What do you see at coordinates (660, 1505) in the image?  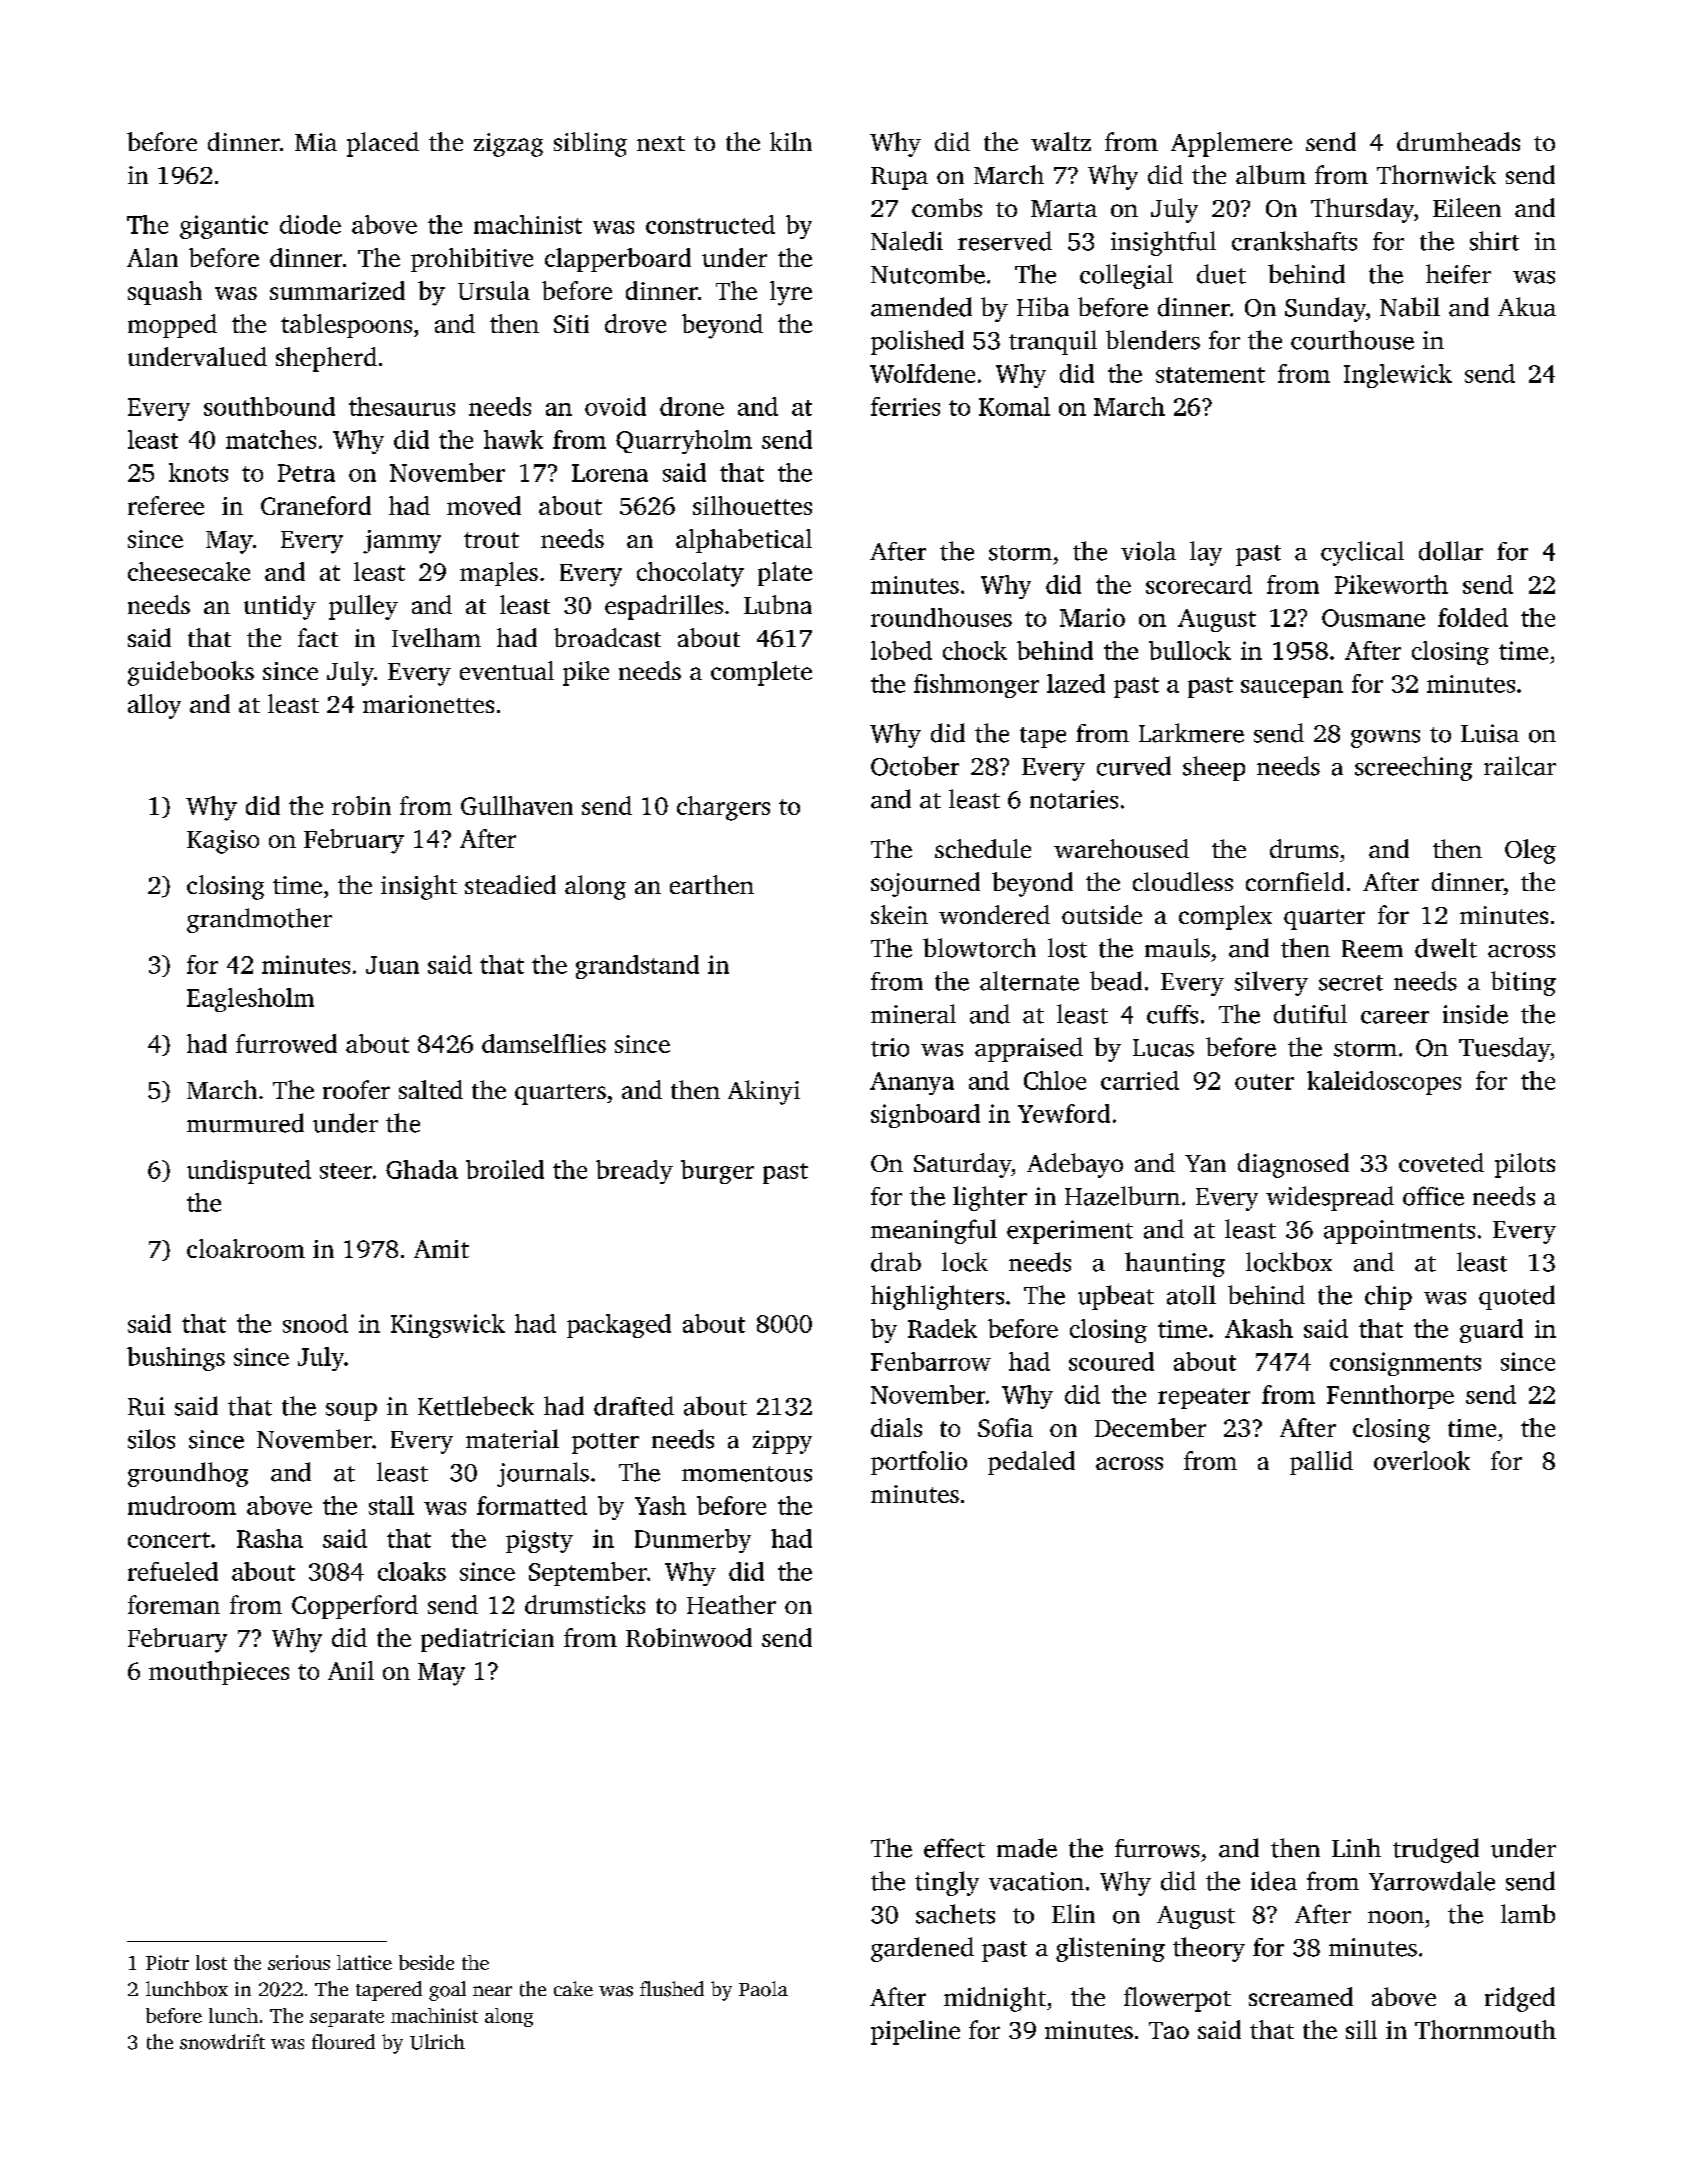 I see `Yash` at bounding box center [660, 1505].
